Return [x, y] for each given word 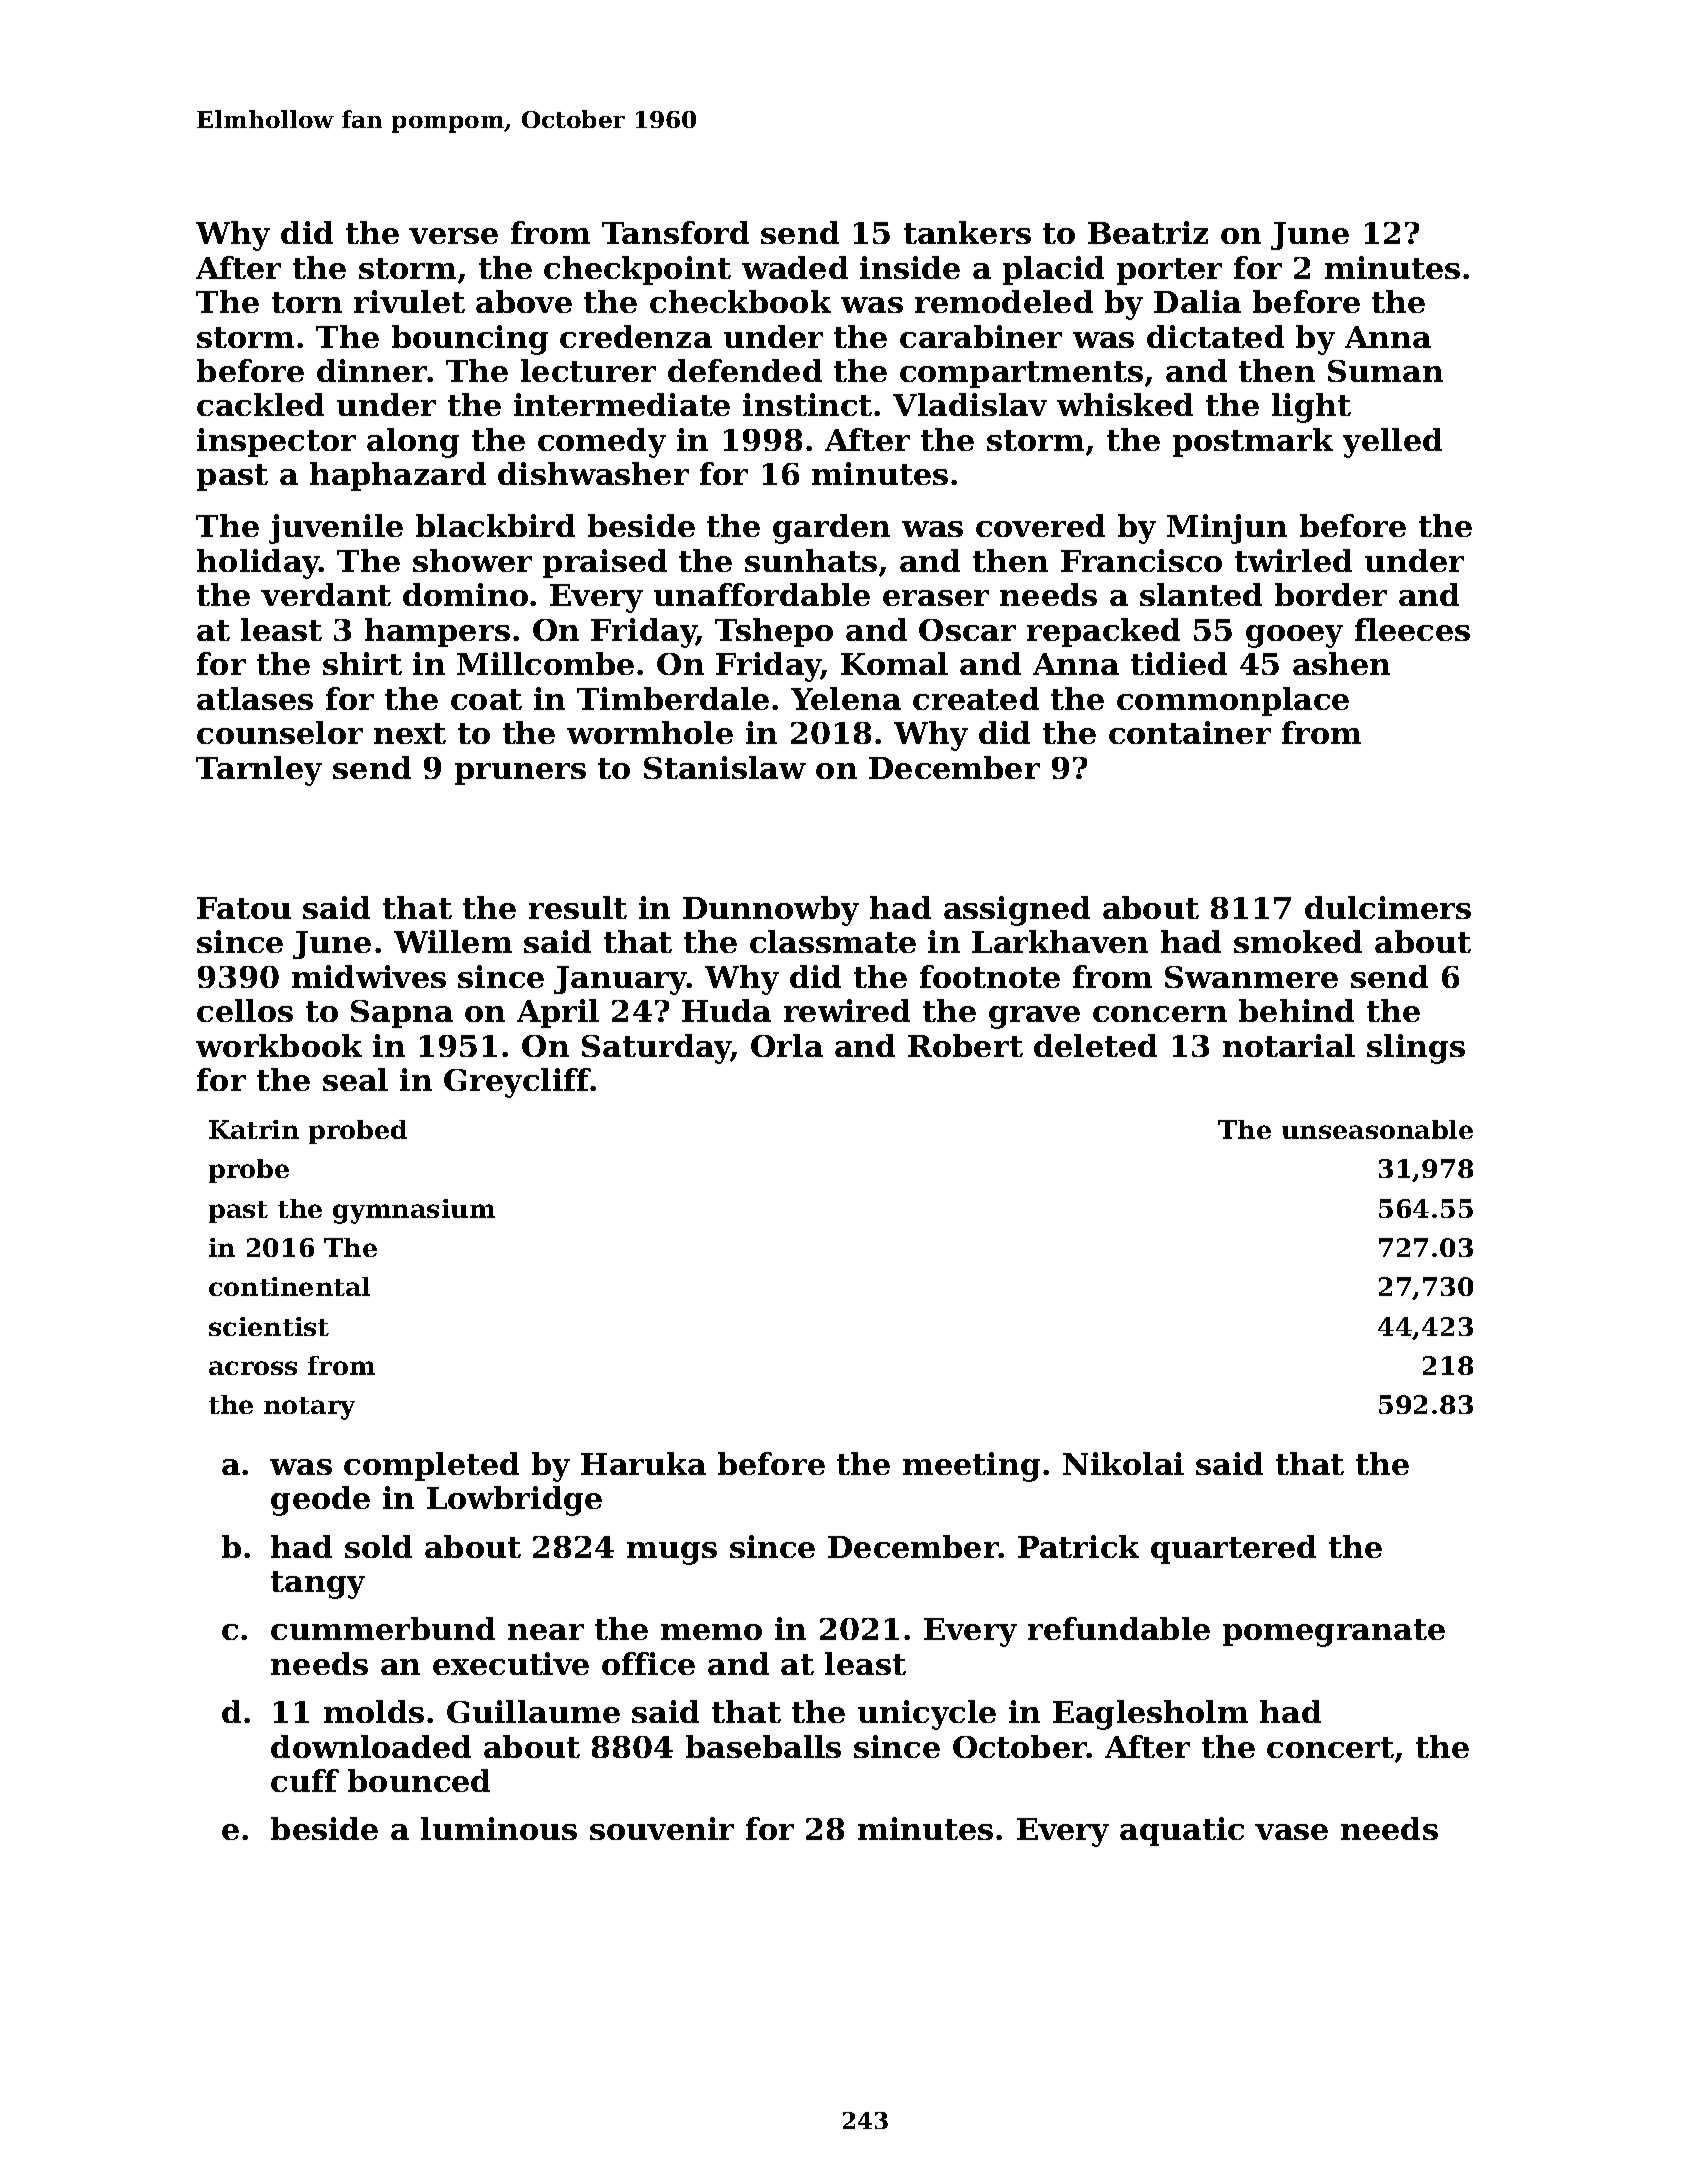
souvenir [662, 1828]
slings [1416, 1049]
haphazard [398, 476]
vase [1291, 1832]
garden [831, 529]
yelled [1392, 443]
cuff [305, 1780]
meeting [971, 1467]
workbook [279, 1045]
